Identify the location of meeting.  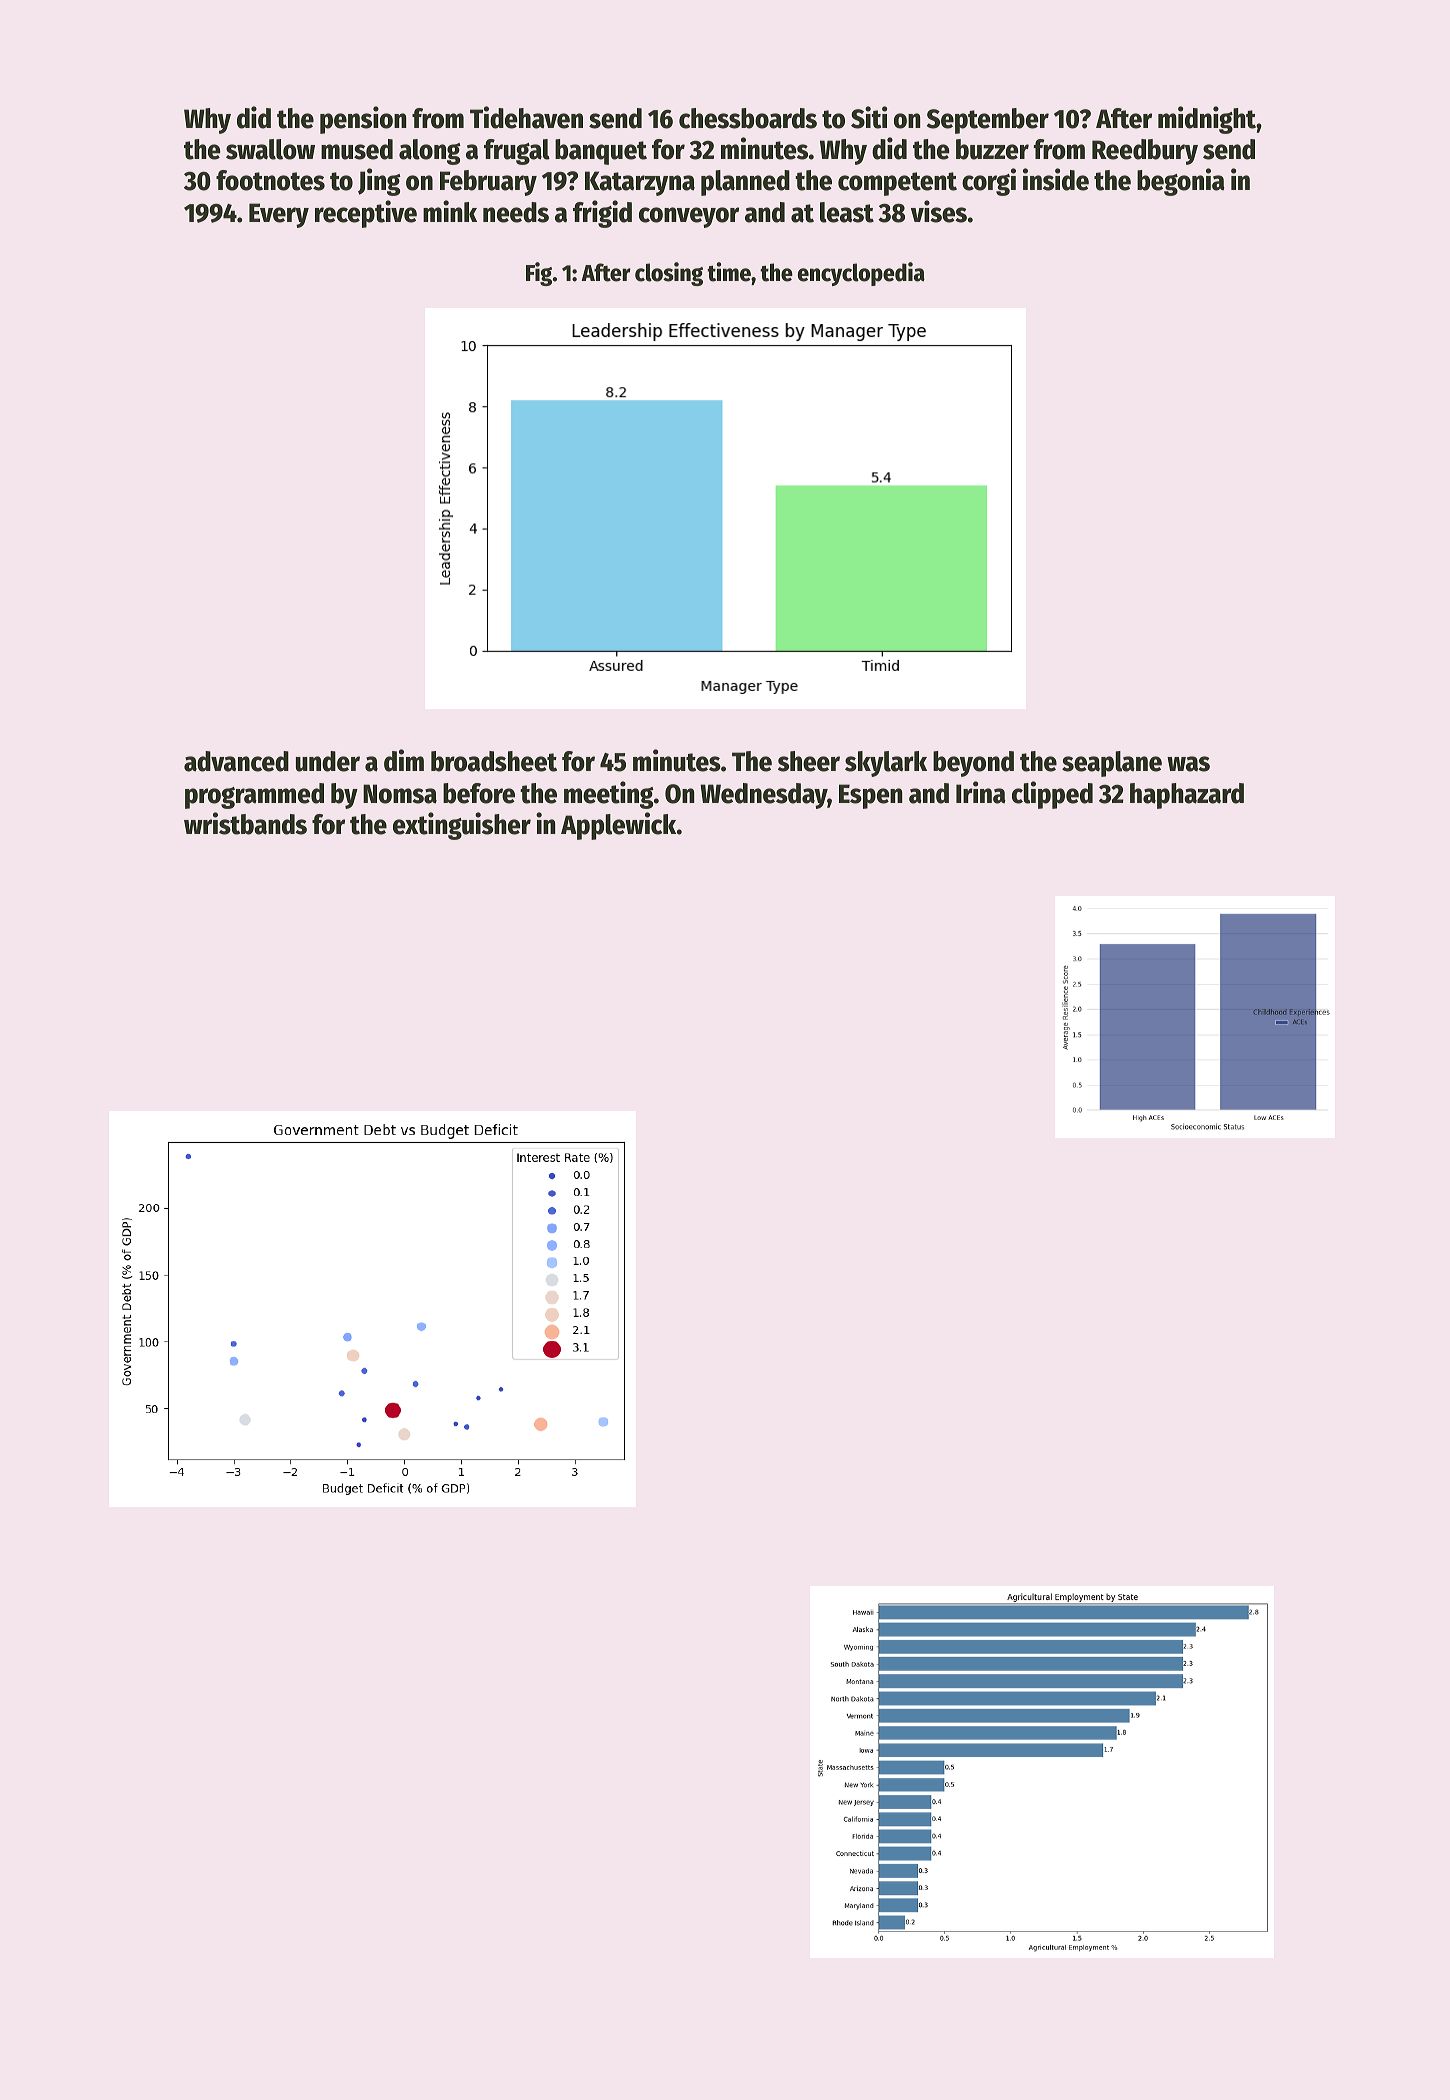
(609, 795).
